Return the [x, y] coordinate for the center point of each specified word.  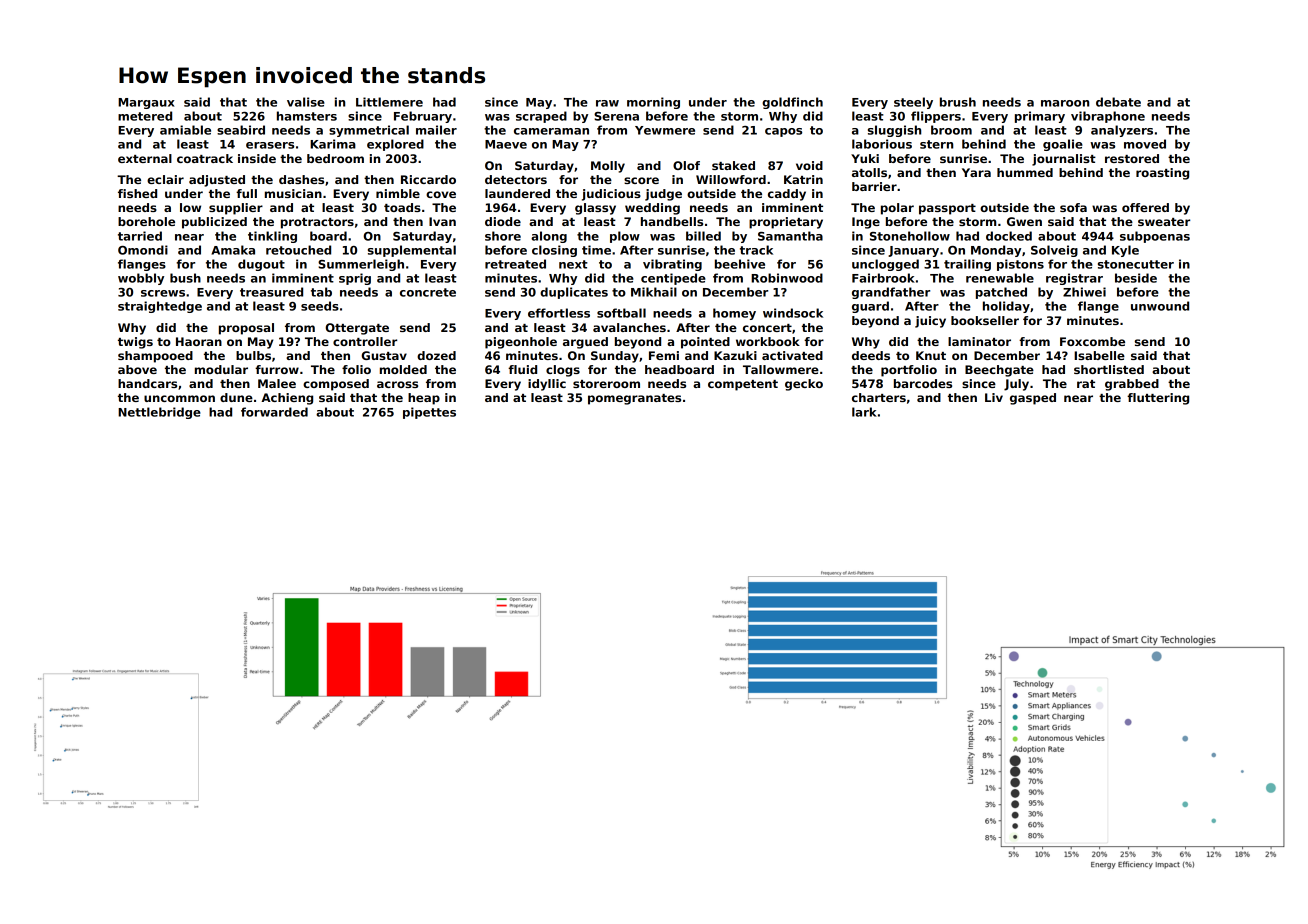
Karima [333, 144]
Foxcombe [1092, 341]
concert [767, 328]
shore [503, 236]
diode [503, 221]
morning [653, 103]
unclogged [885, 265]
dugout [261, 265]
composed [336, 385]
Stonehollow [910, 236]
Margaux [146, 103]
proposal [246, 329]
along [549, 237]
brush [958, 102]
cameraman [551, 131]
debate [1118, 102]
